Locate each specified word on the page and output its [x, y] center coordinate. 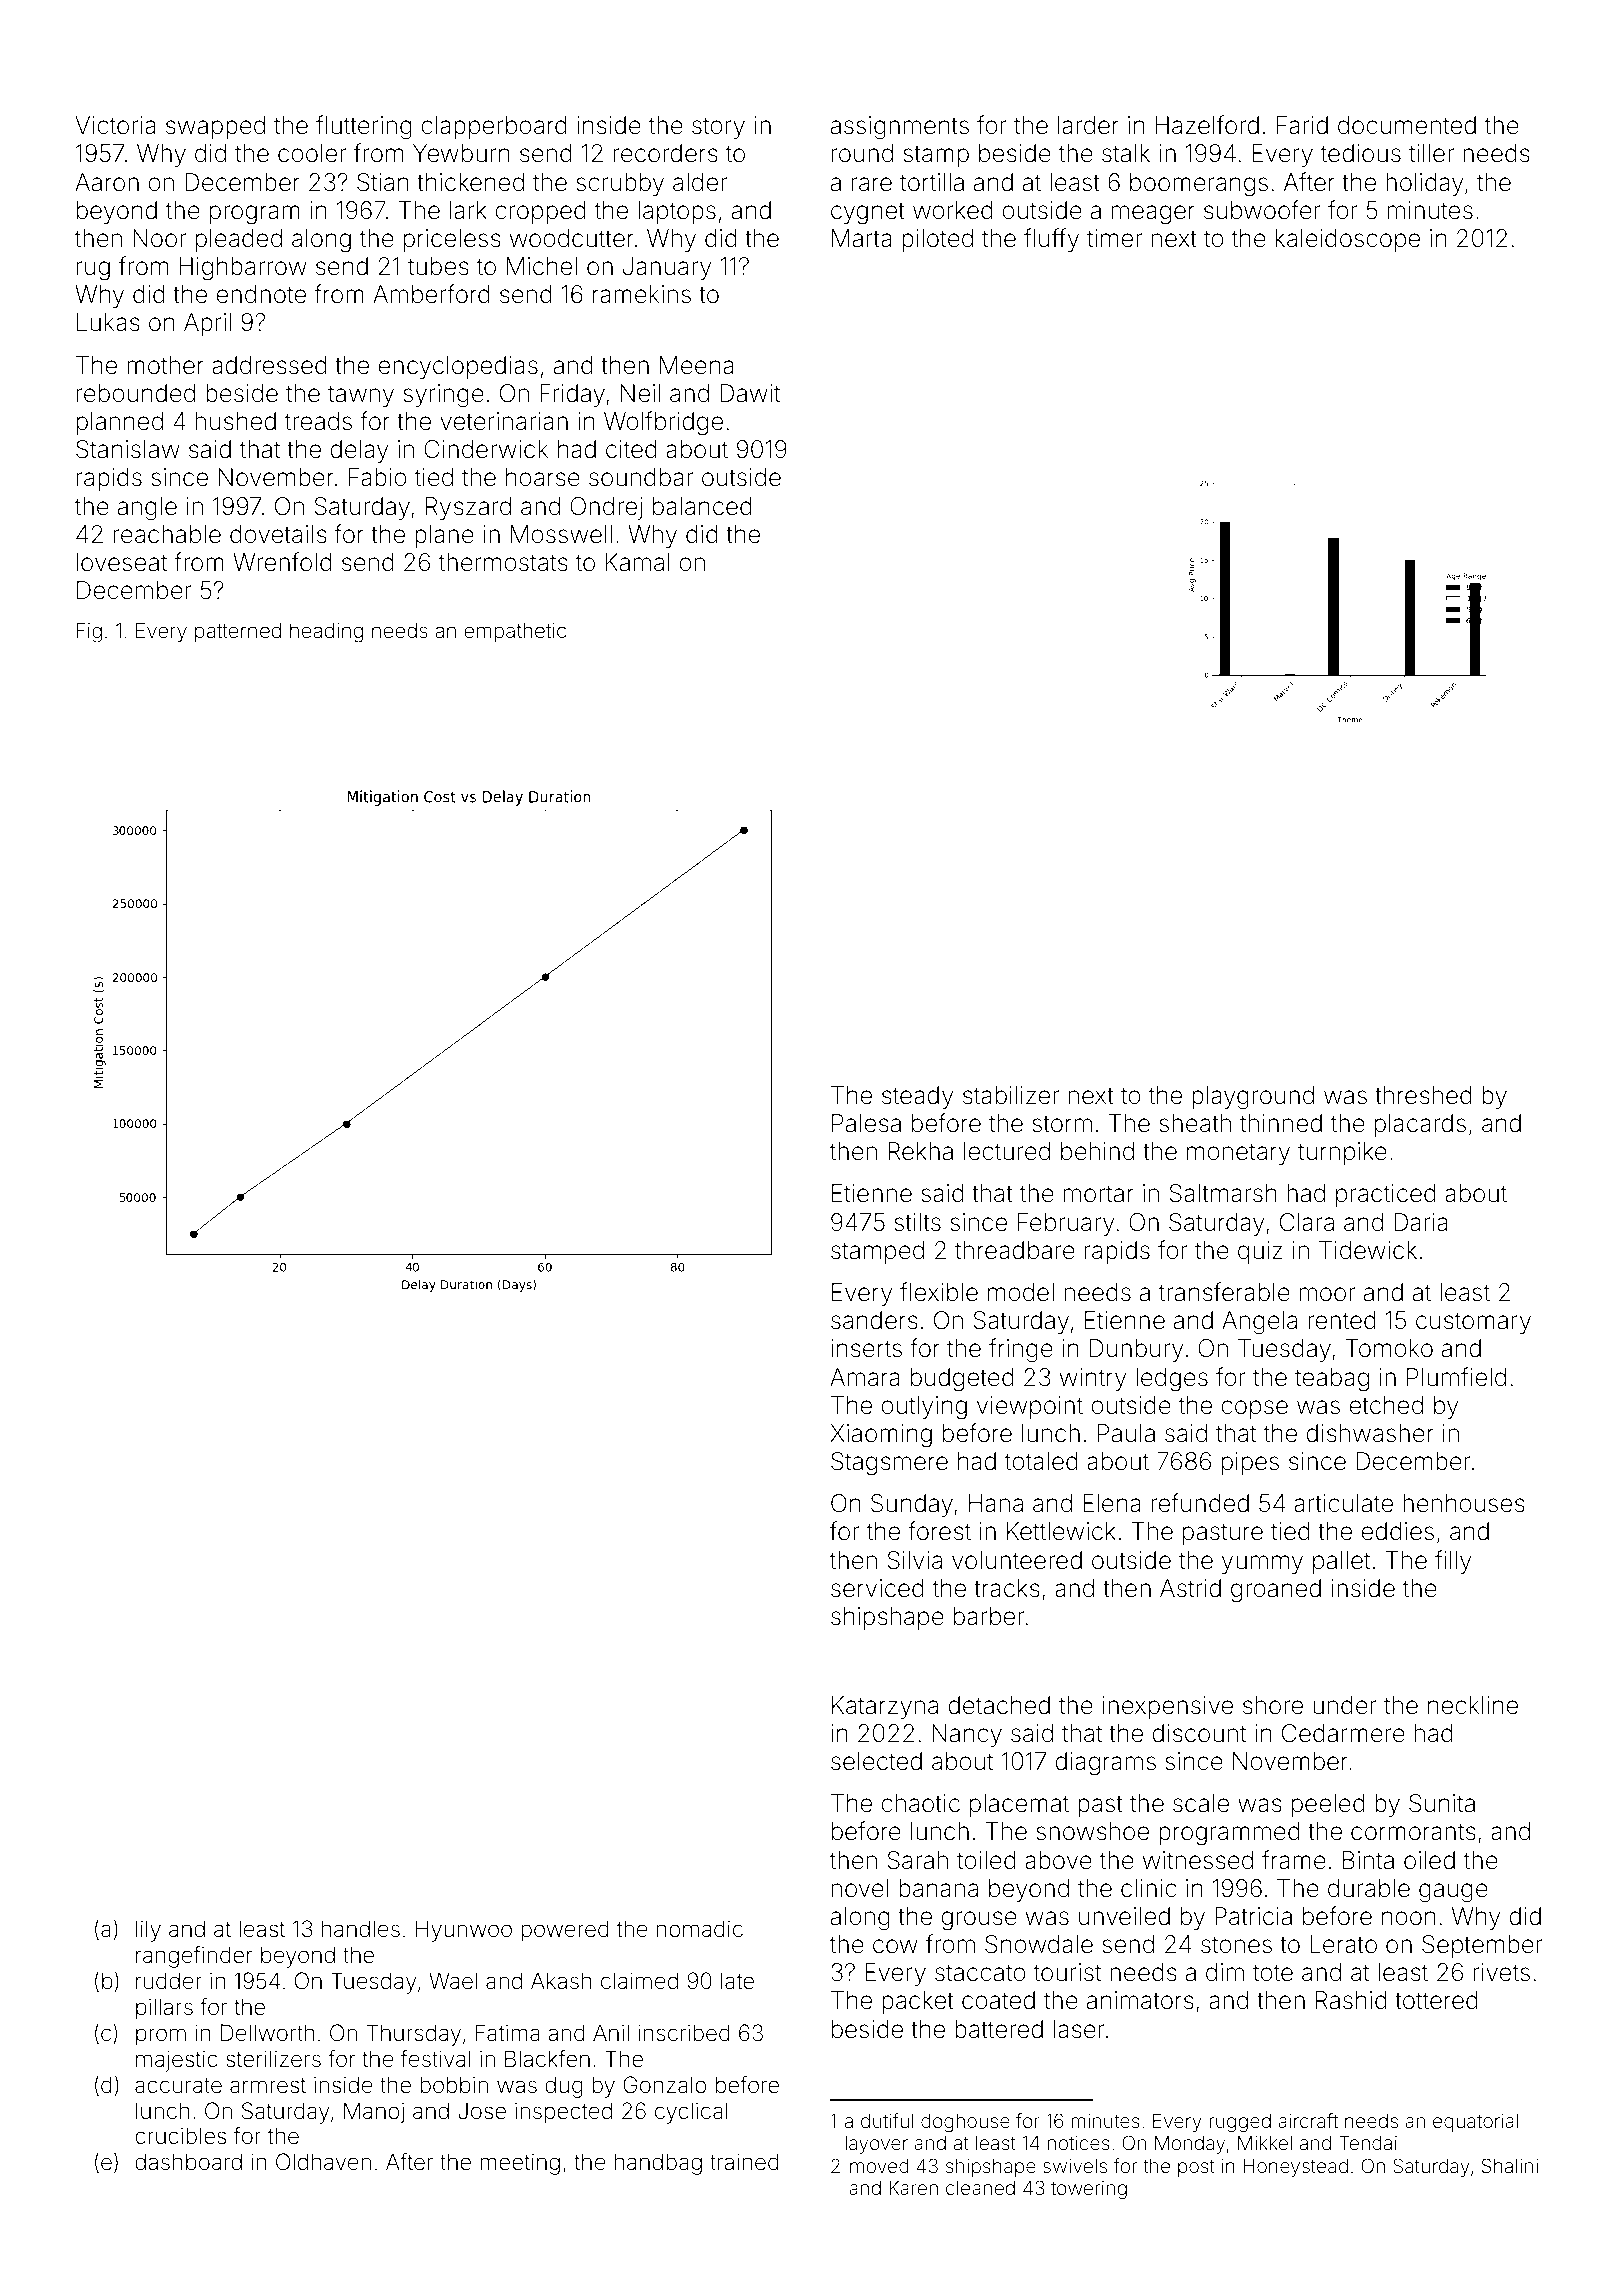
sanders [874, 1320]
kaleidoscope [1347, 240]
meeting [520, 2164]
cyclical [691, 2113]
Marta [862, 238]
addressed [269, 365]
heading [326, 633]
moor [1327, 1294]
